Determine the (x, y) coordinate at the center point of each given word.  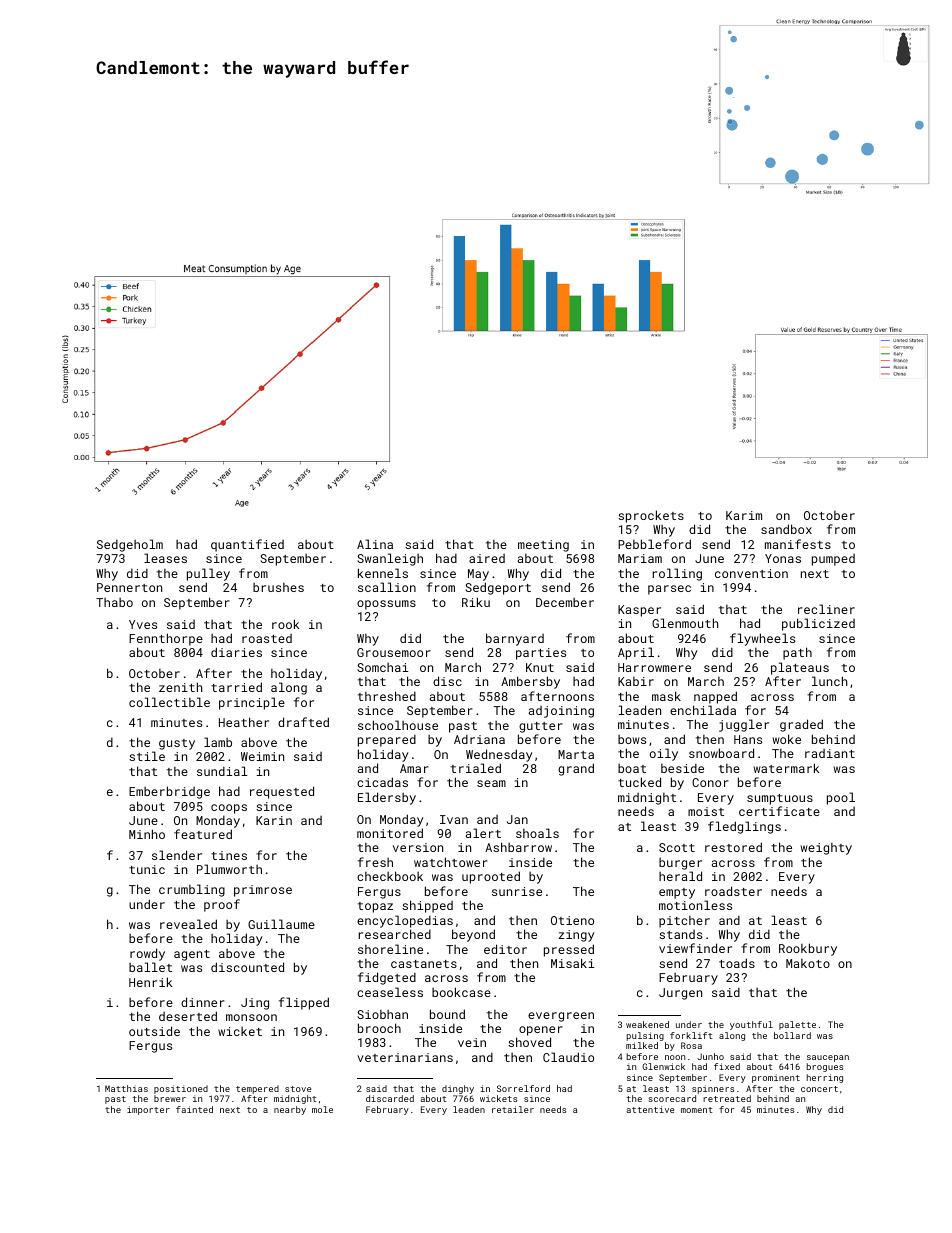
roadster (733, 891)
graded (801, 725)
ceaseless (390, 992)
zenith (180, 687)
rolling (677, 574)
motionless (695, 905)
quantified (247, 545)
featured (203, 834)
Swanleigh (390, 559)
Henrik (150, 982)
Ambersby (530, 682)
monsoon (251, 1017)
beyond (473, 935)
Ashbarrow (518, 847)
